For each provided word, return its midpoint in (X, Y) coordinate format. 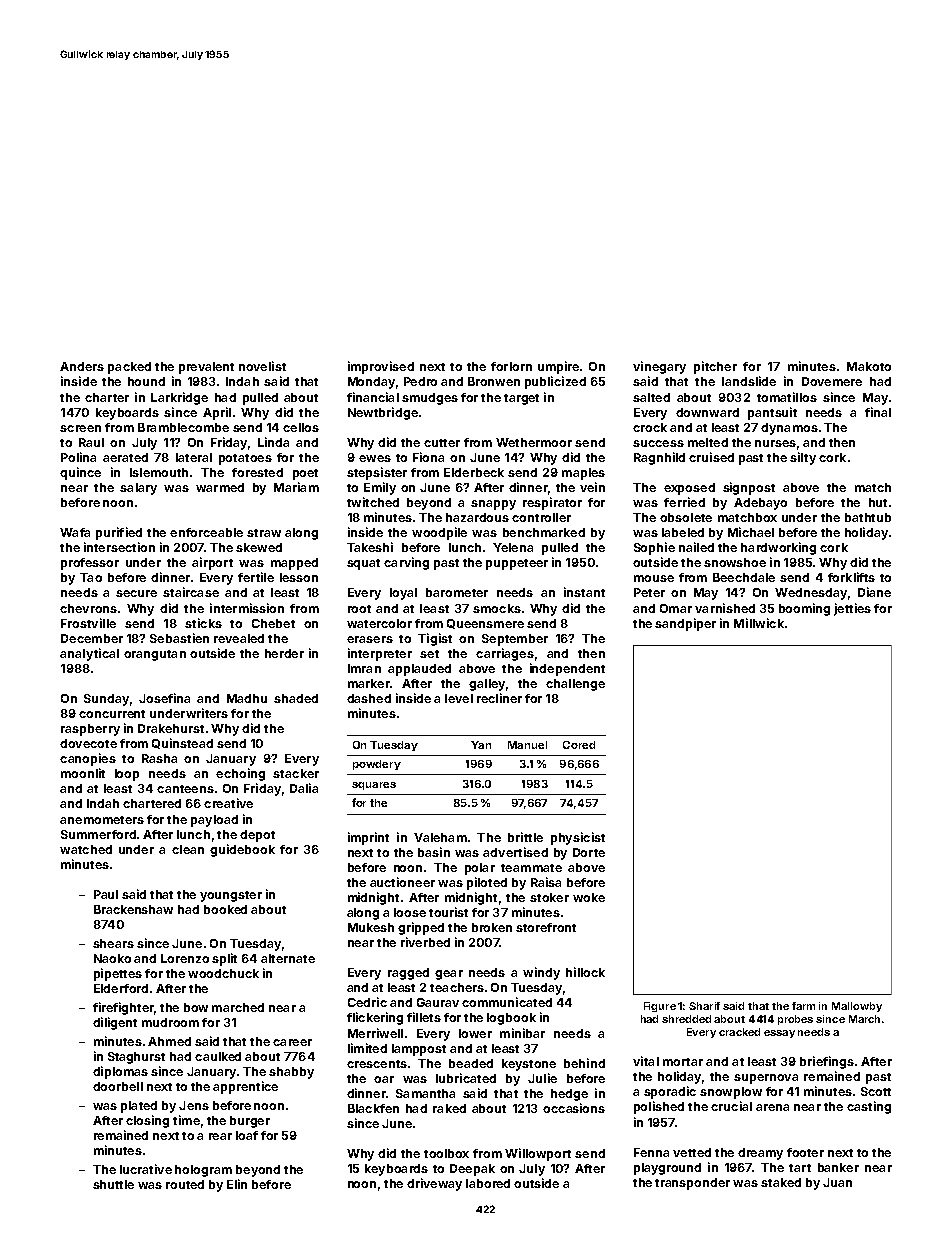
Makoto (869, 366)
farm (803, 1006)
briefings (827, 1062)
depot (257, 836)
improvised (381, 367)
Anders (82, 366)
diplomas (120, 1072)
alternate (288, 958)
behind (584, 1063)
